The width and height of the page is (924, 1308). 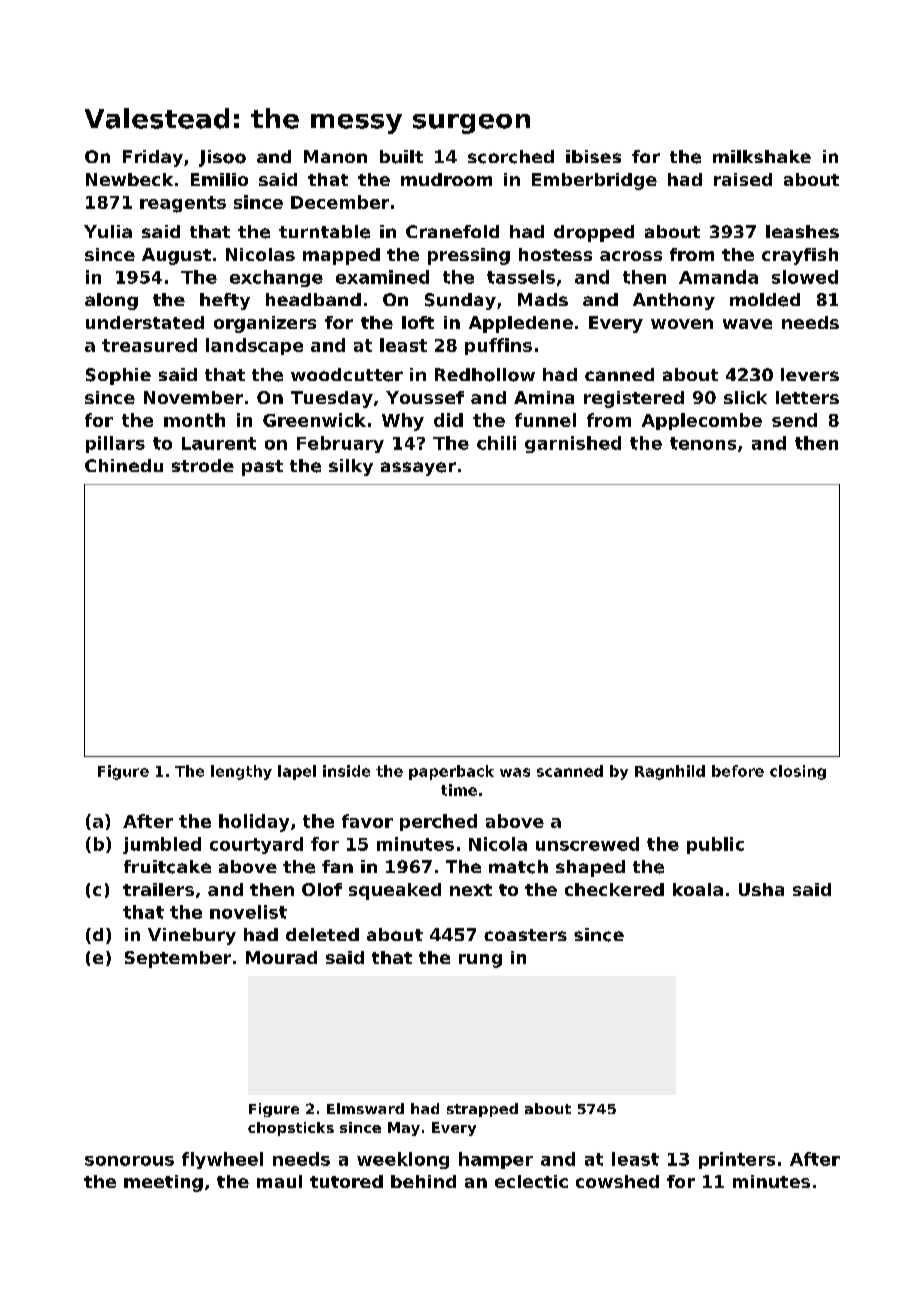 What do you see at coordinates (794, 420) in the page?
I see `send` at bounding box center [794, 420].
